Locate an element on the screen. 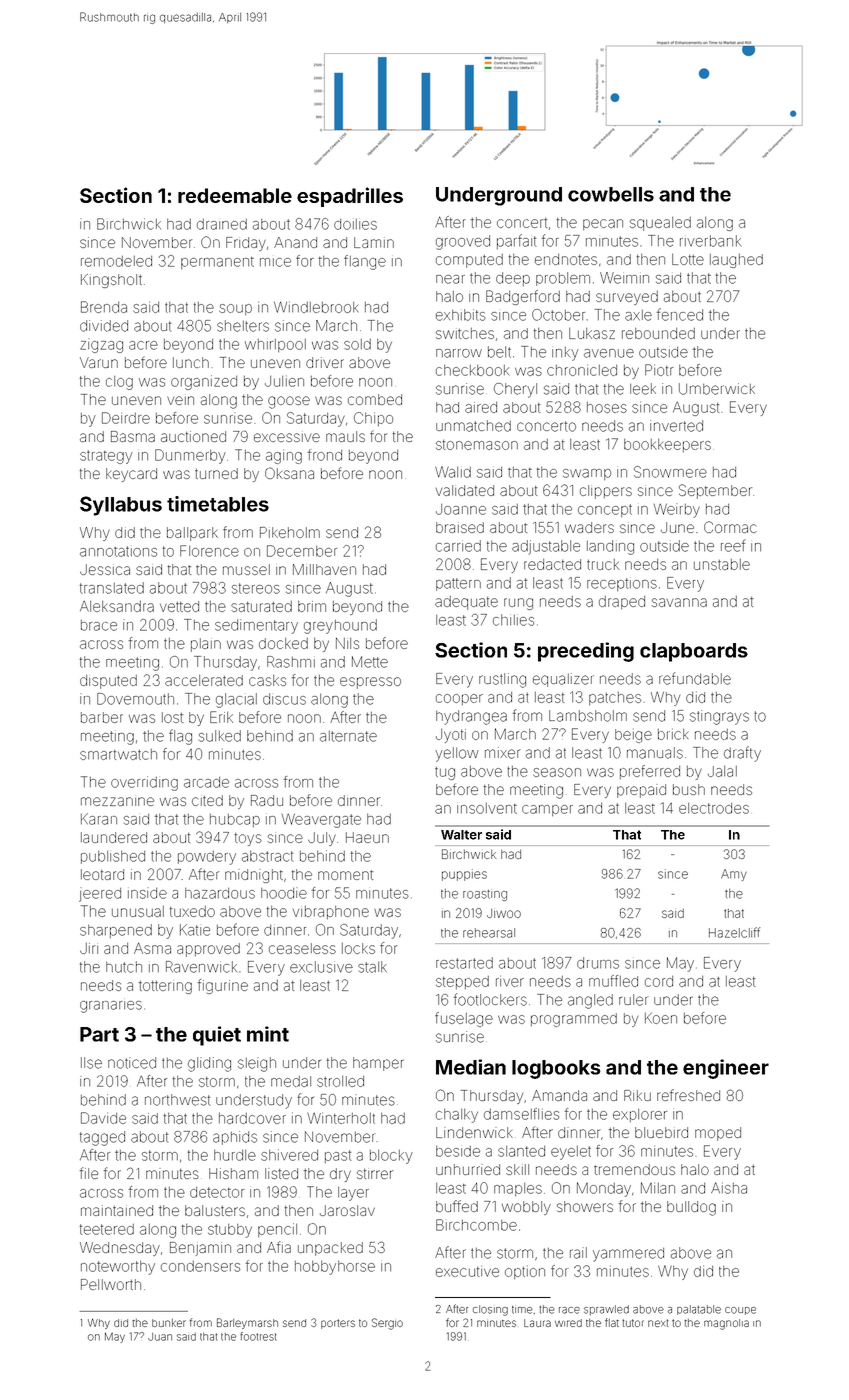 Image resolution: width=849 pixels, height=1400 pixels. brick is located at coordinates (673, 734).
